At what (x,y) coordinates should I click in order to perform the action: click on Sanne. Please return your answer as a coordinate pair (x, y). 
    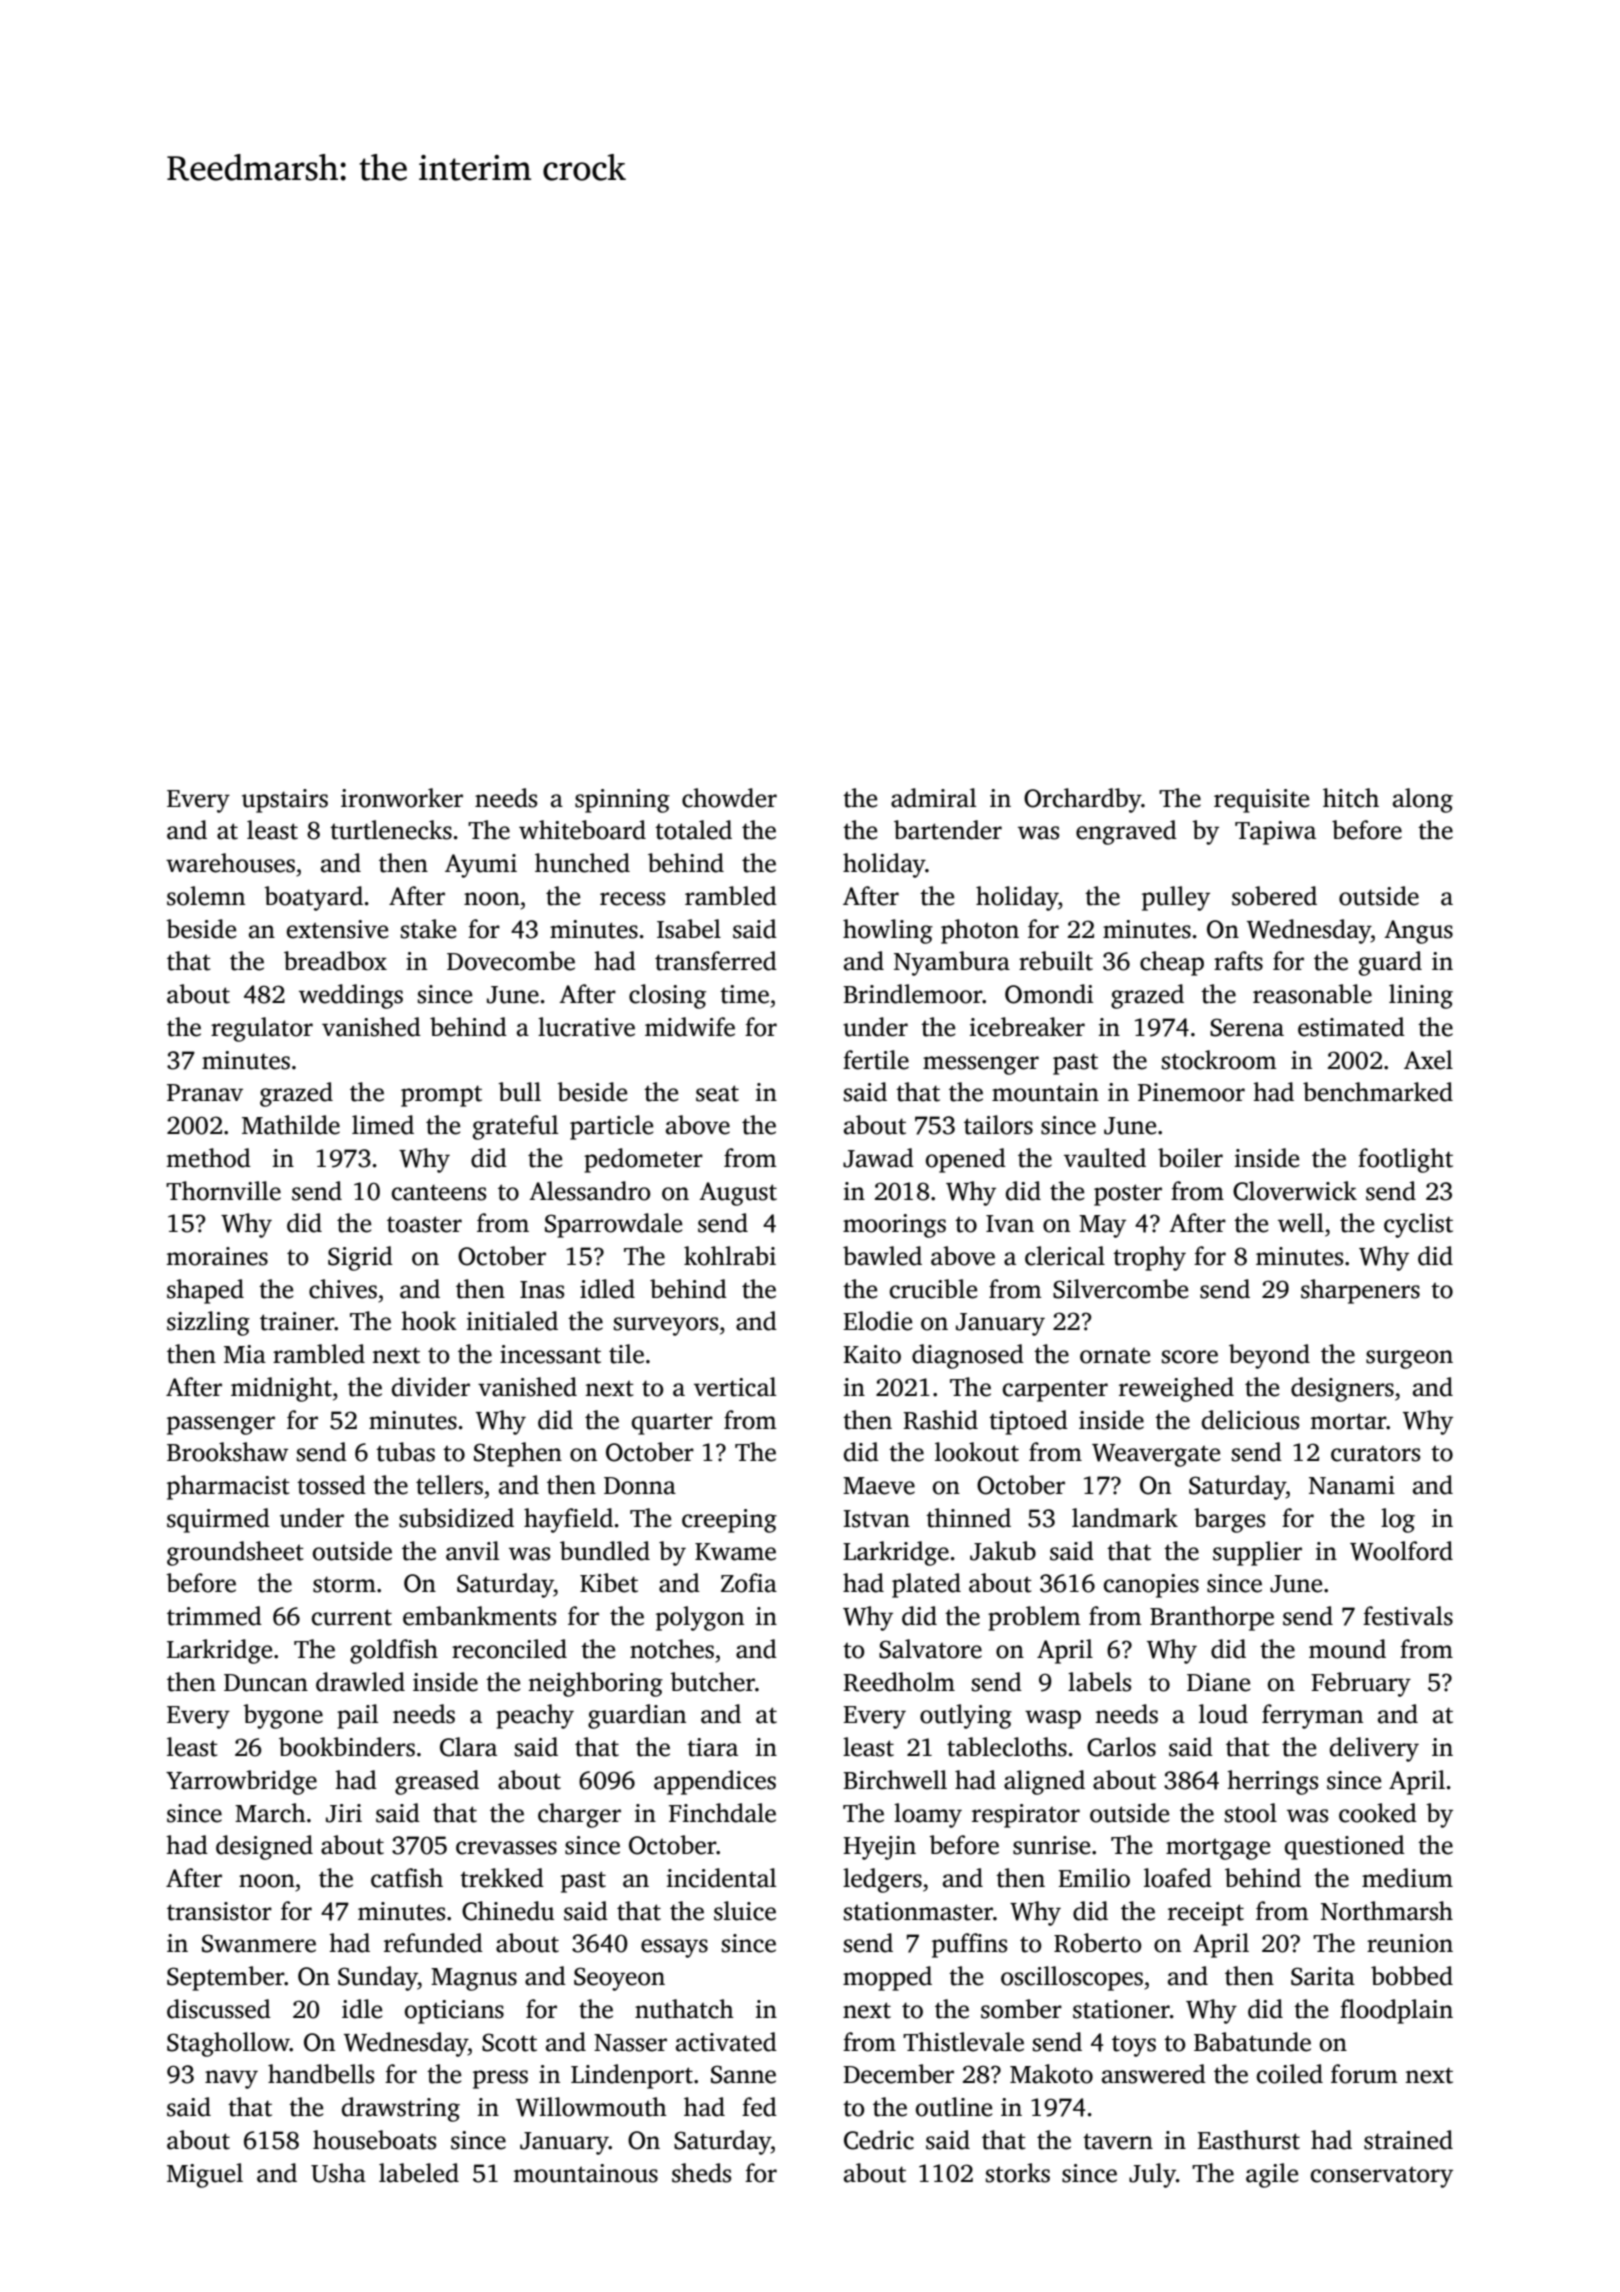
    Looking at the image, I should click on (743, 2074).
